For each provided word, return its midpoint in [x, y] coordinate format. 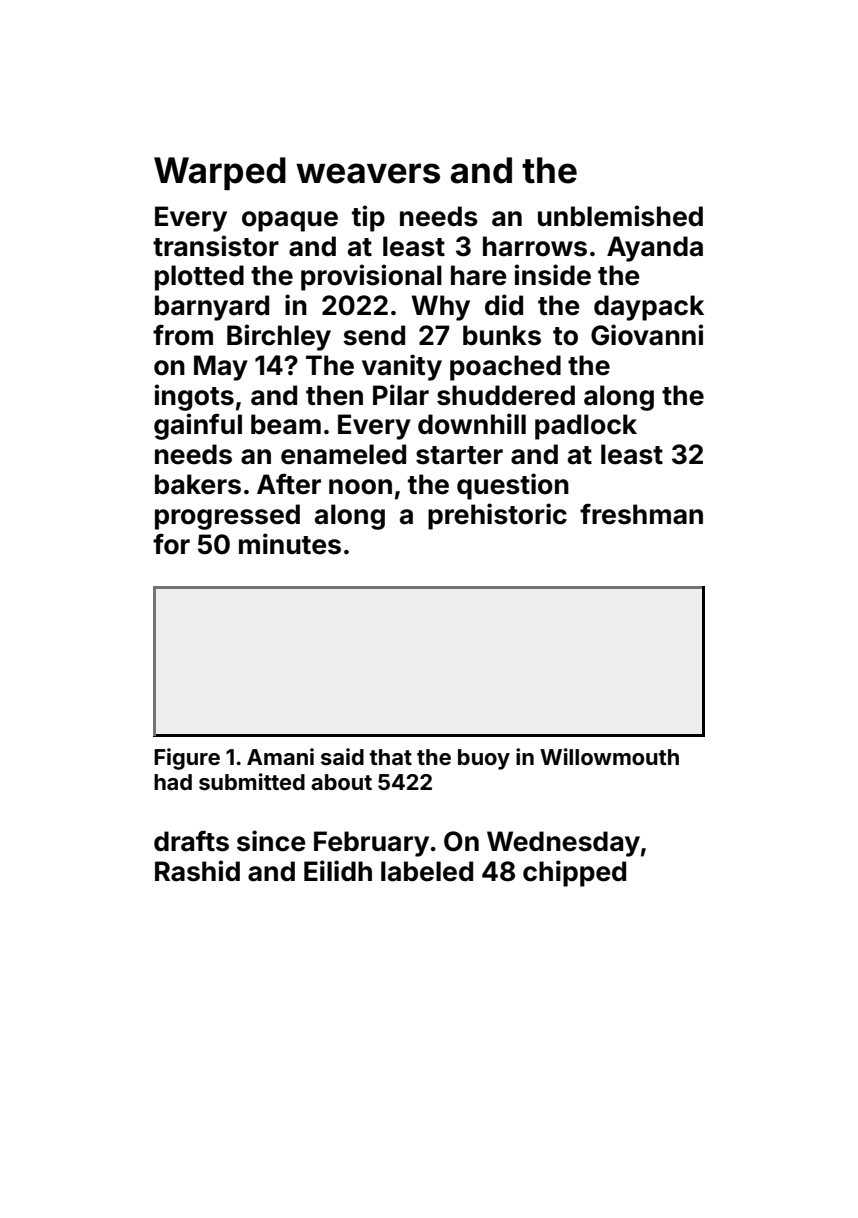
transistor [216, 246]
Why [441, 308]
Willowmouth [609, 756]
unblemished [620, 216]
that [391, 757]
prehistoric [497, 516]
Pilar [401, 395]
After [289, 484]
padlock [586, 427]
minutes [290, 544]
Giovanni [647, 335]
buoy [484, 759]
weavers [368, 173]
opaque [290, 221]
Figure [187, 759]
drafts [191, 841]
